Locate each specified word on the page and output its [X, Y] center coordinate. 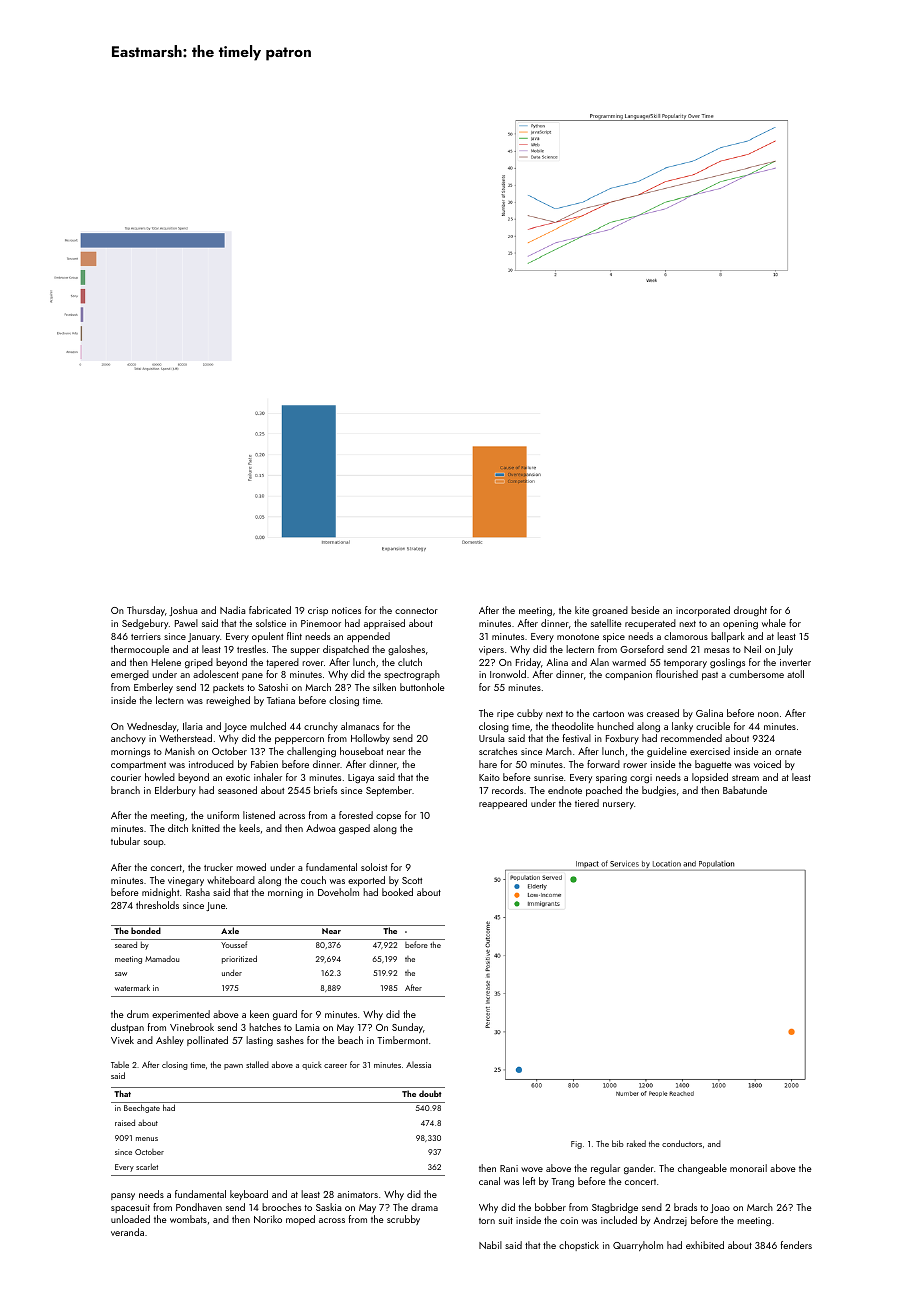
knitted [206, 828]
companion [628, 675]
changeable [702, 1169]
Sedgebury [145, 624]
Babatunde [745, 790]
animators [357, 1194]
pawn [233, 1067]
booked [397, 892]
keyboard [249, 1195]
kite [582, 610]
